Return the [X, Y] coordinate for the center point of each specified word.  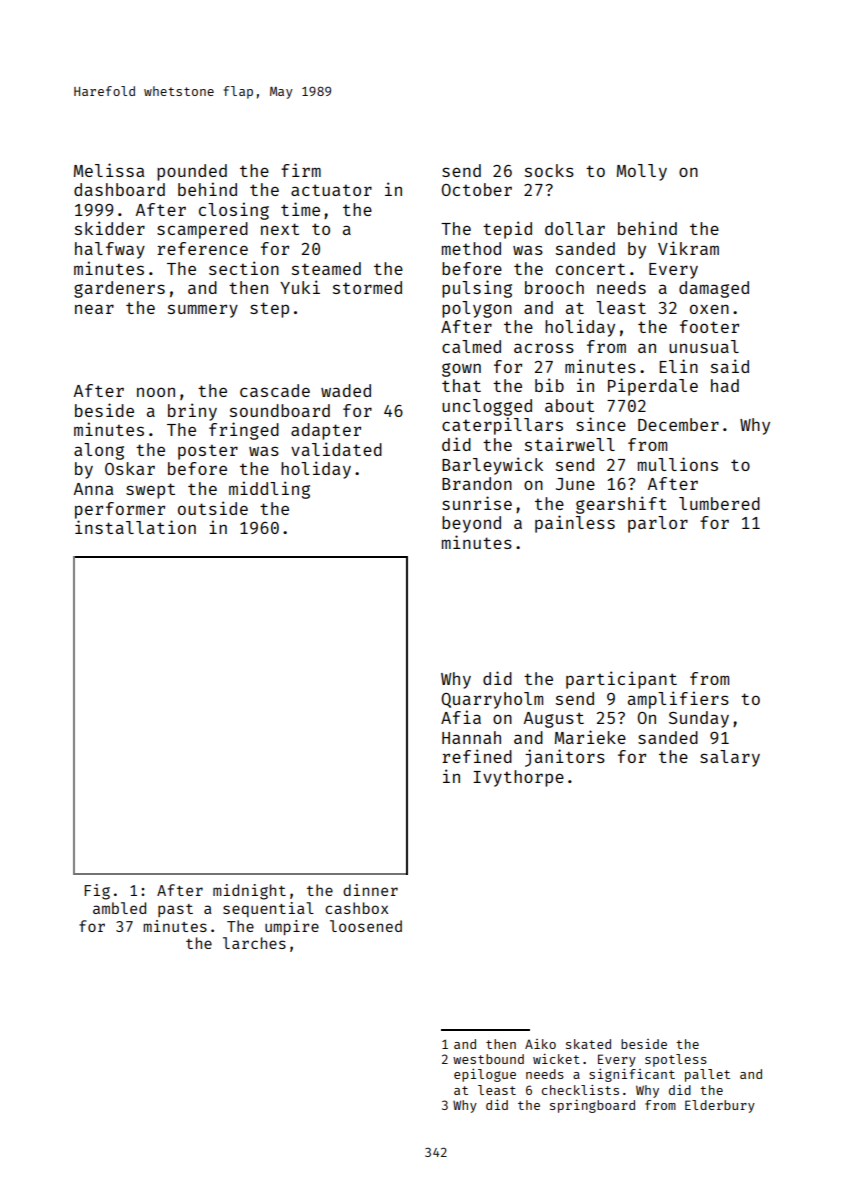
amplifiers [678, 700]
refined [477, 756]
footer [709, 326]
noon [156, 392]
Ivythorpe [518, 778]
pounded [192, 172]
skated [588, 1044]
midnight [249, 892]
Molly [642, 172]
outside [213, 508]
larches [254, 943]
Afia [461, 717]
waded [346, 390]
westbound [488, 1059]
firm [301, 170]
